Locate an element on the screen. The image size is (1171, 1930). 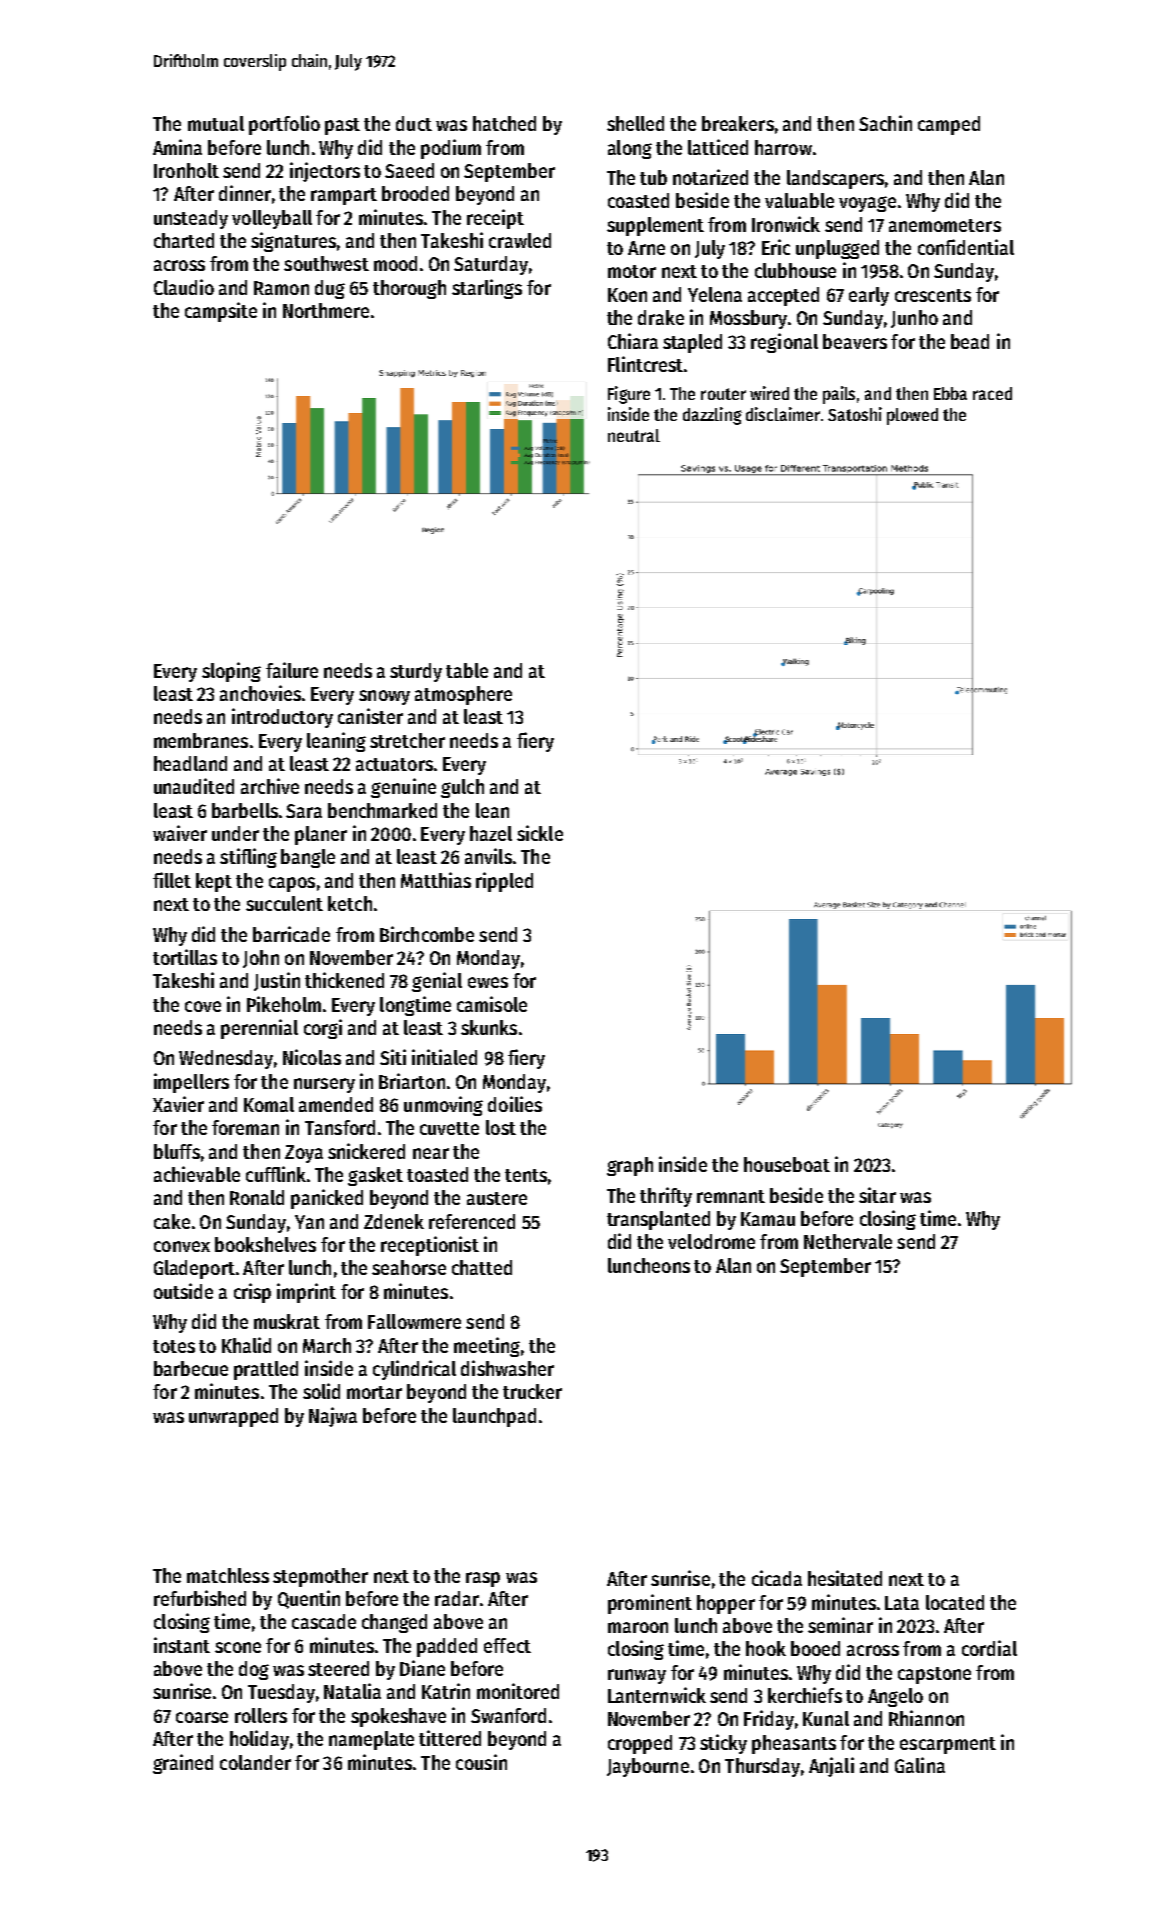
houseboat is located at coordinates (787, 1164).
